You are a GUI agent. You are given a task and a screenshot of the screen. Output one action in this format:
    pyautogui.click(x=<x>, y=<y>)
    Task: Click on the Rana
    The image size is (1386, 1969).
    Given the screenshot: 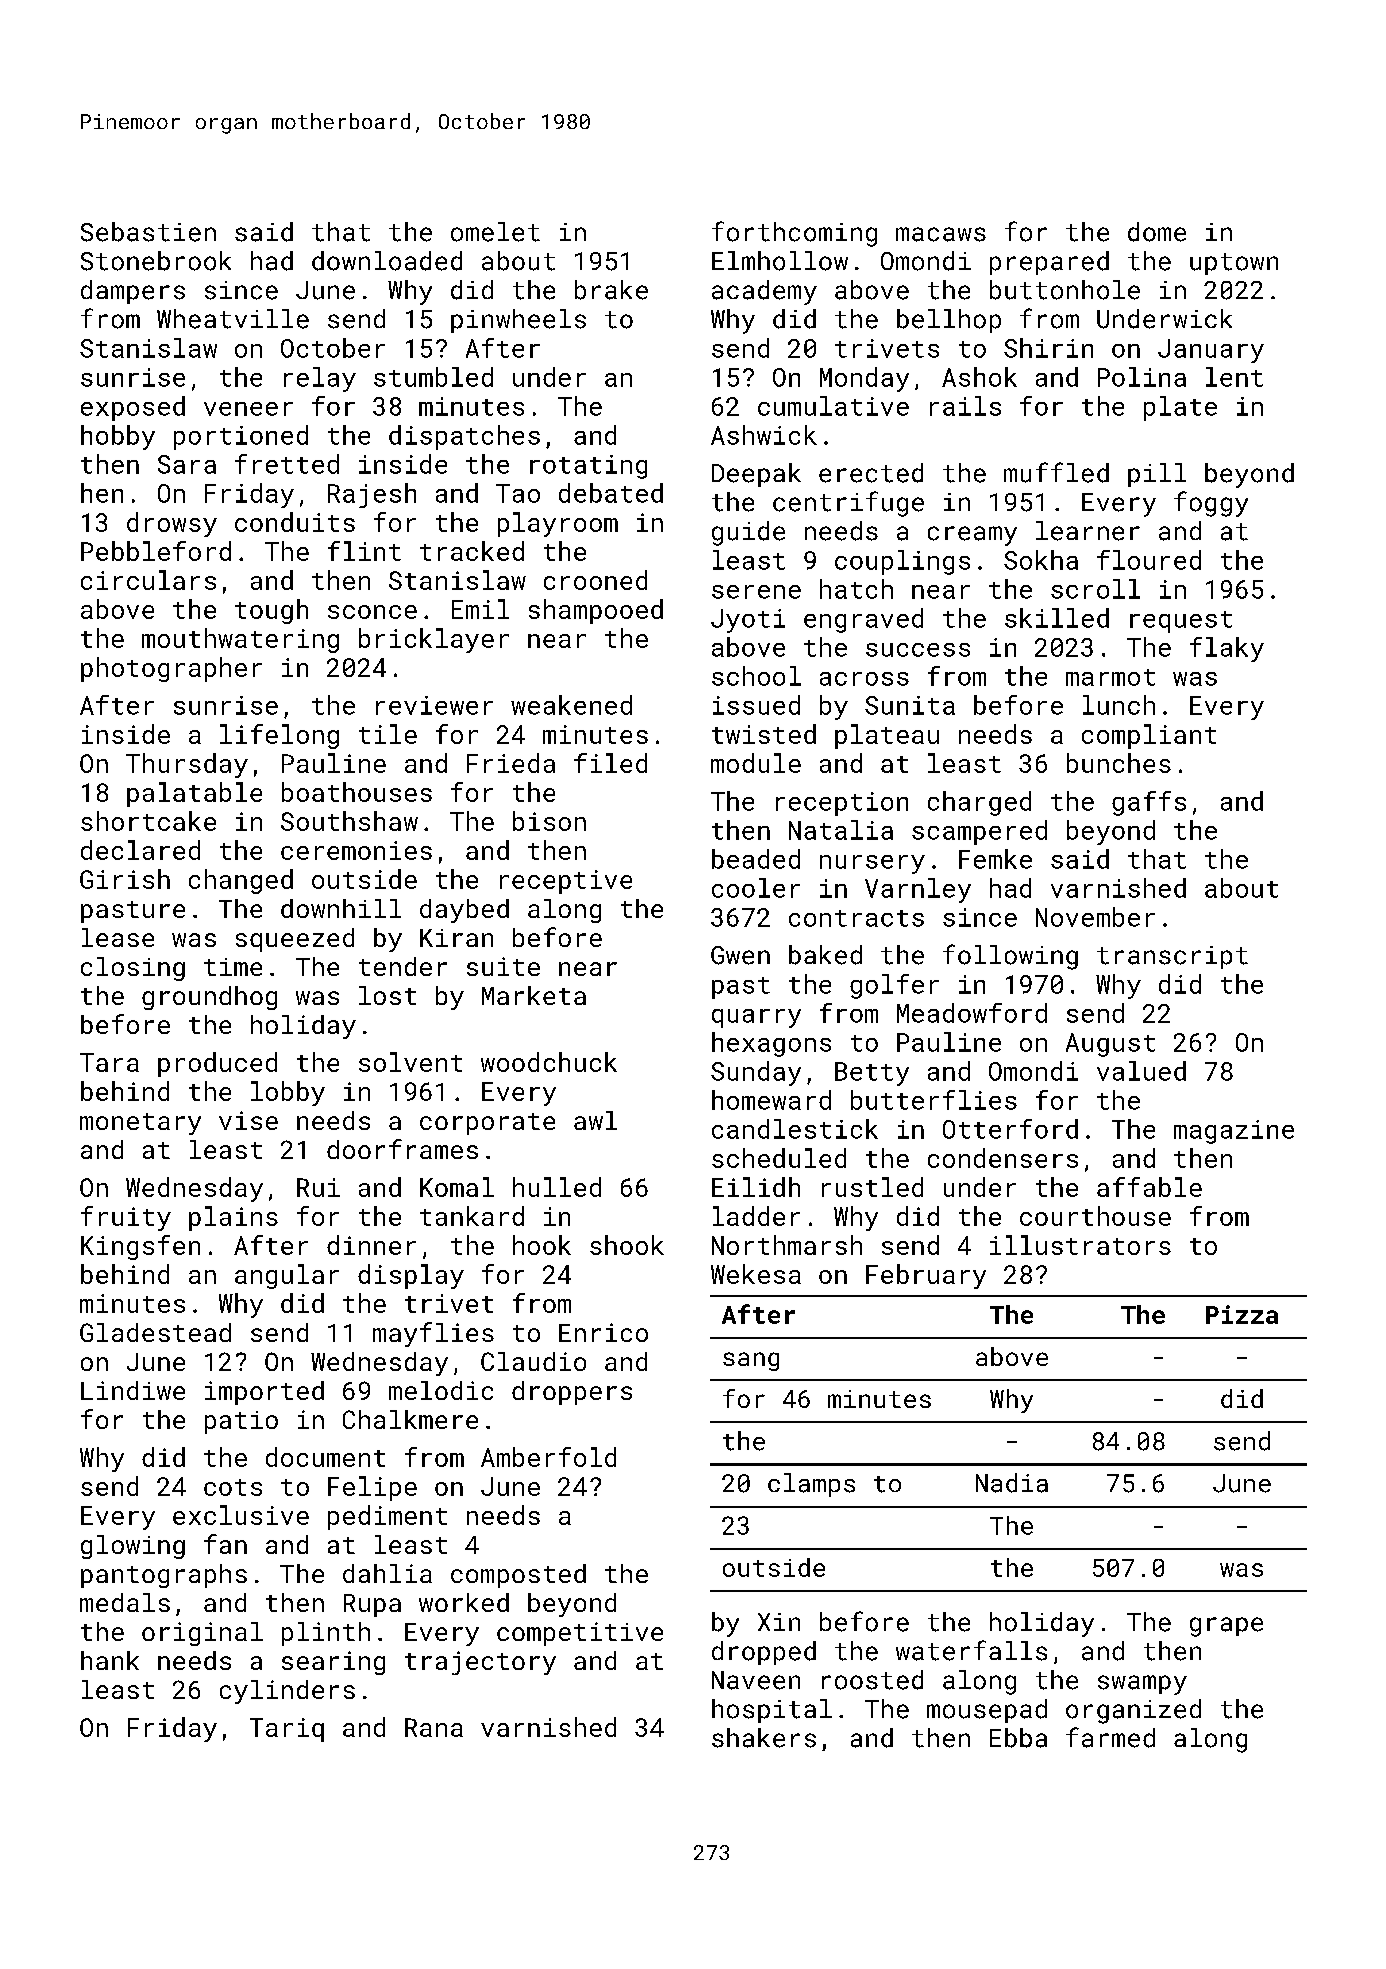 What is the action you would take?
    pyautogui.click(x=434, y=1727)
